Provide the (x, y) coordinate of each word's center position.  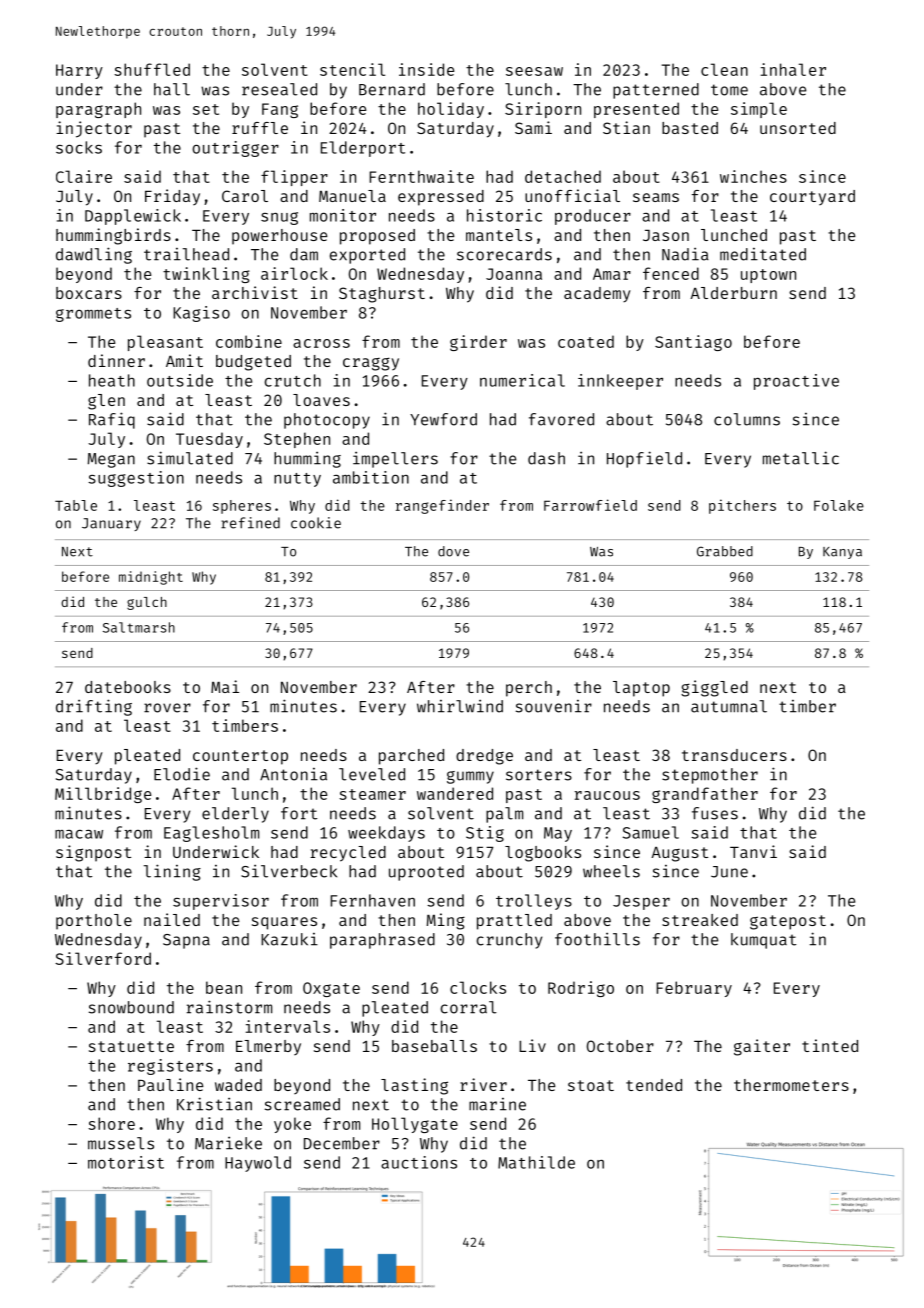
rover (167, 708)
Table (76, 505)
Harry (79, 71)
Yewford (443, 419)
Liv (532, 1045)
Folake (839, 505)
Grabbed (725, 551)
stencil (352, 69)
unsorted (798, 128)
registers (170, 1067)
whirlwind (460, 706)
